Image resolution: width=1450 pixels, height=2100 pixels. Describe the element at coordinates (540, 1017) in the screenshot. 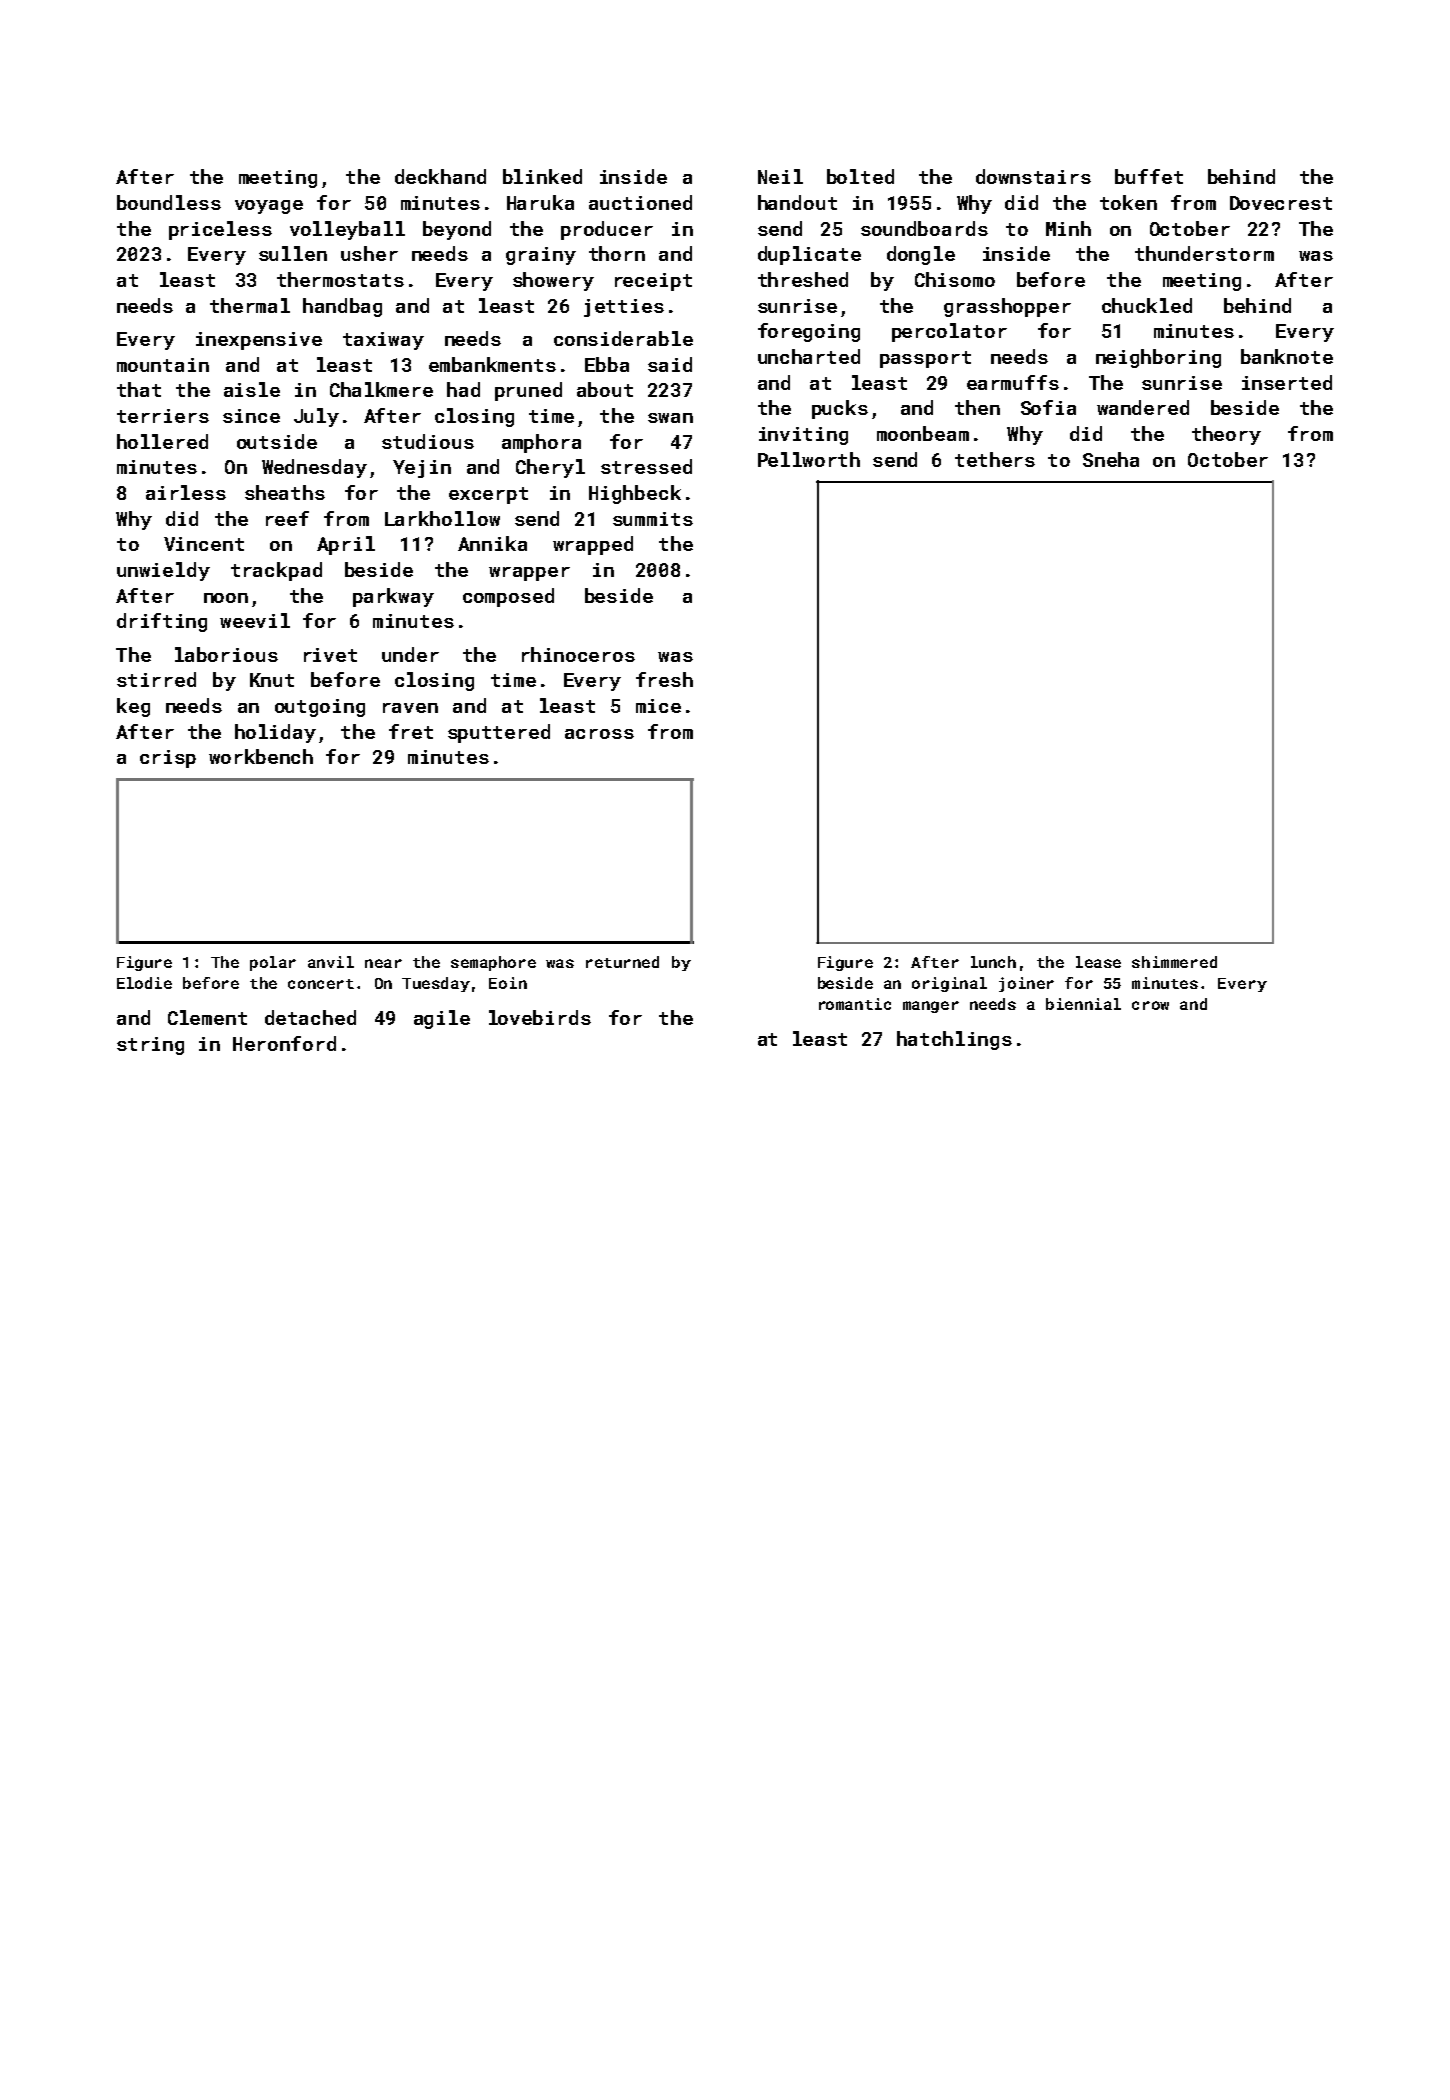

I see `lovebirds` at that location.
